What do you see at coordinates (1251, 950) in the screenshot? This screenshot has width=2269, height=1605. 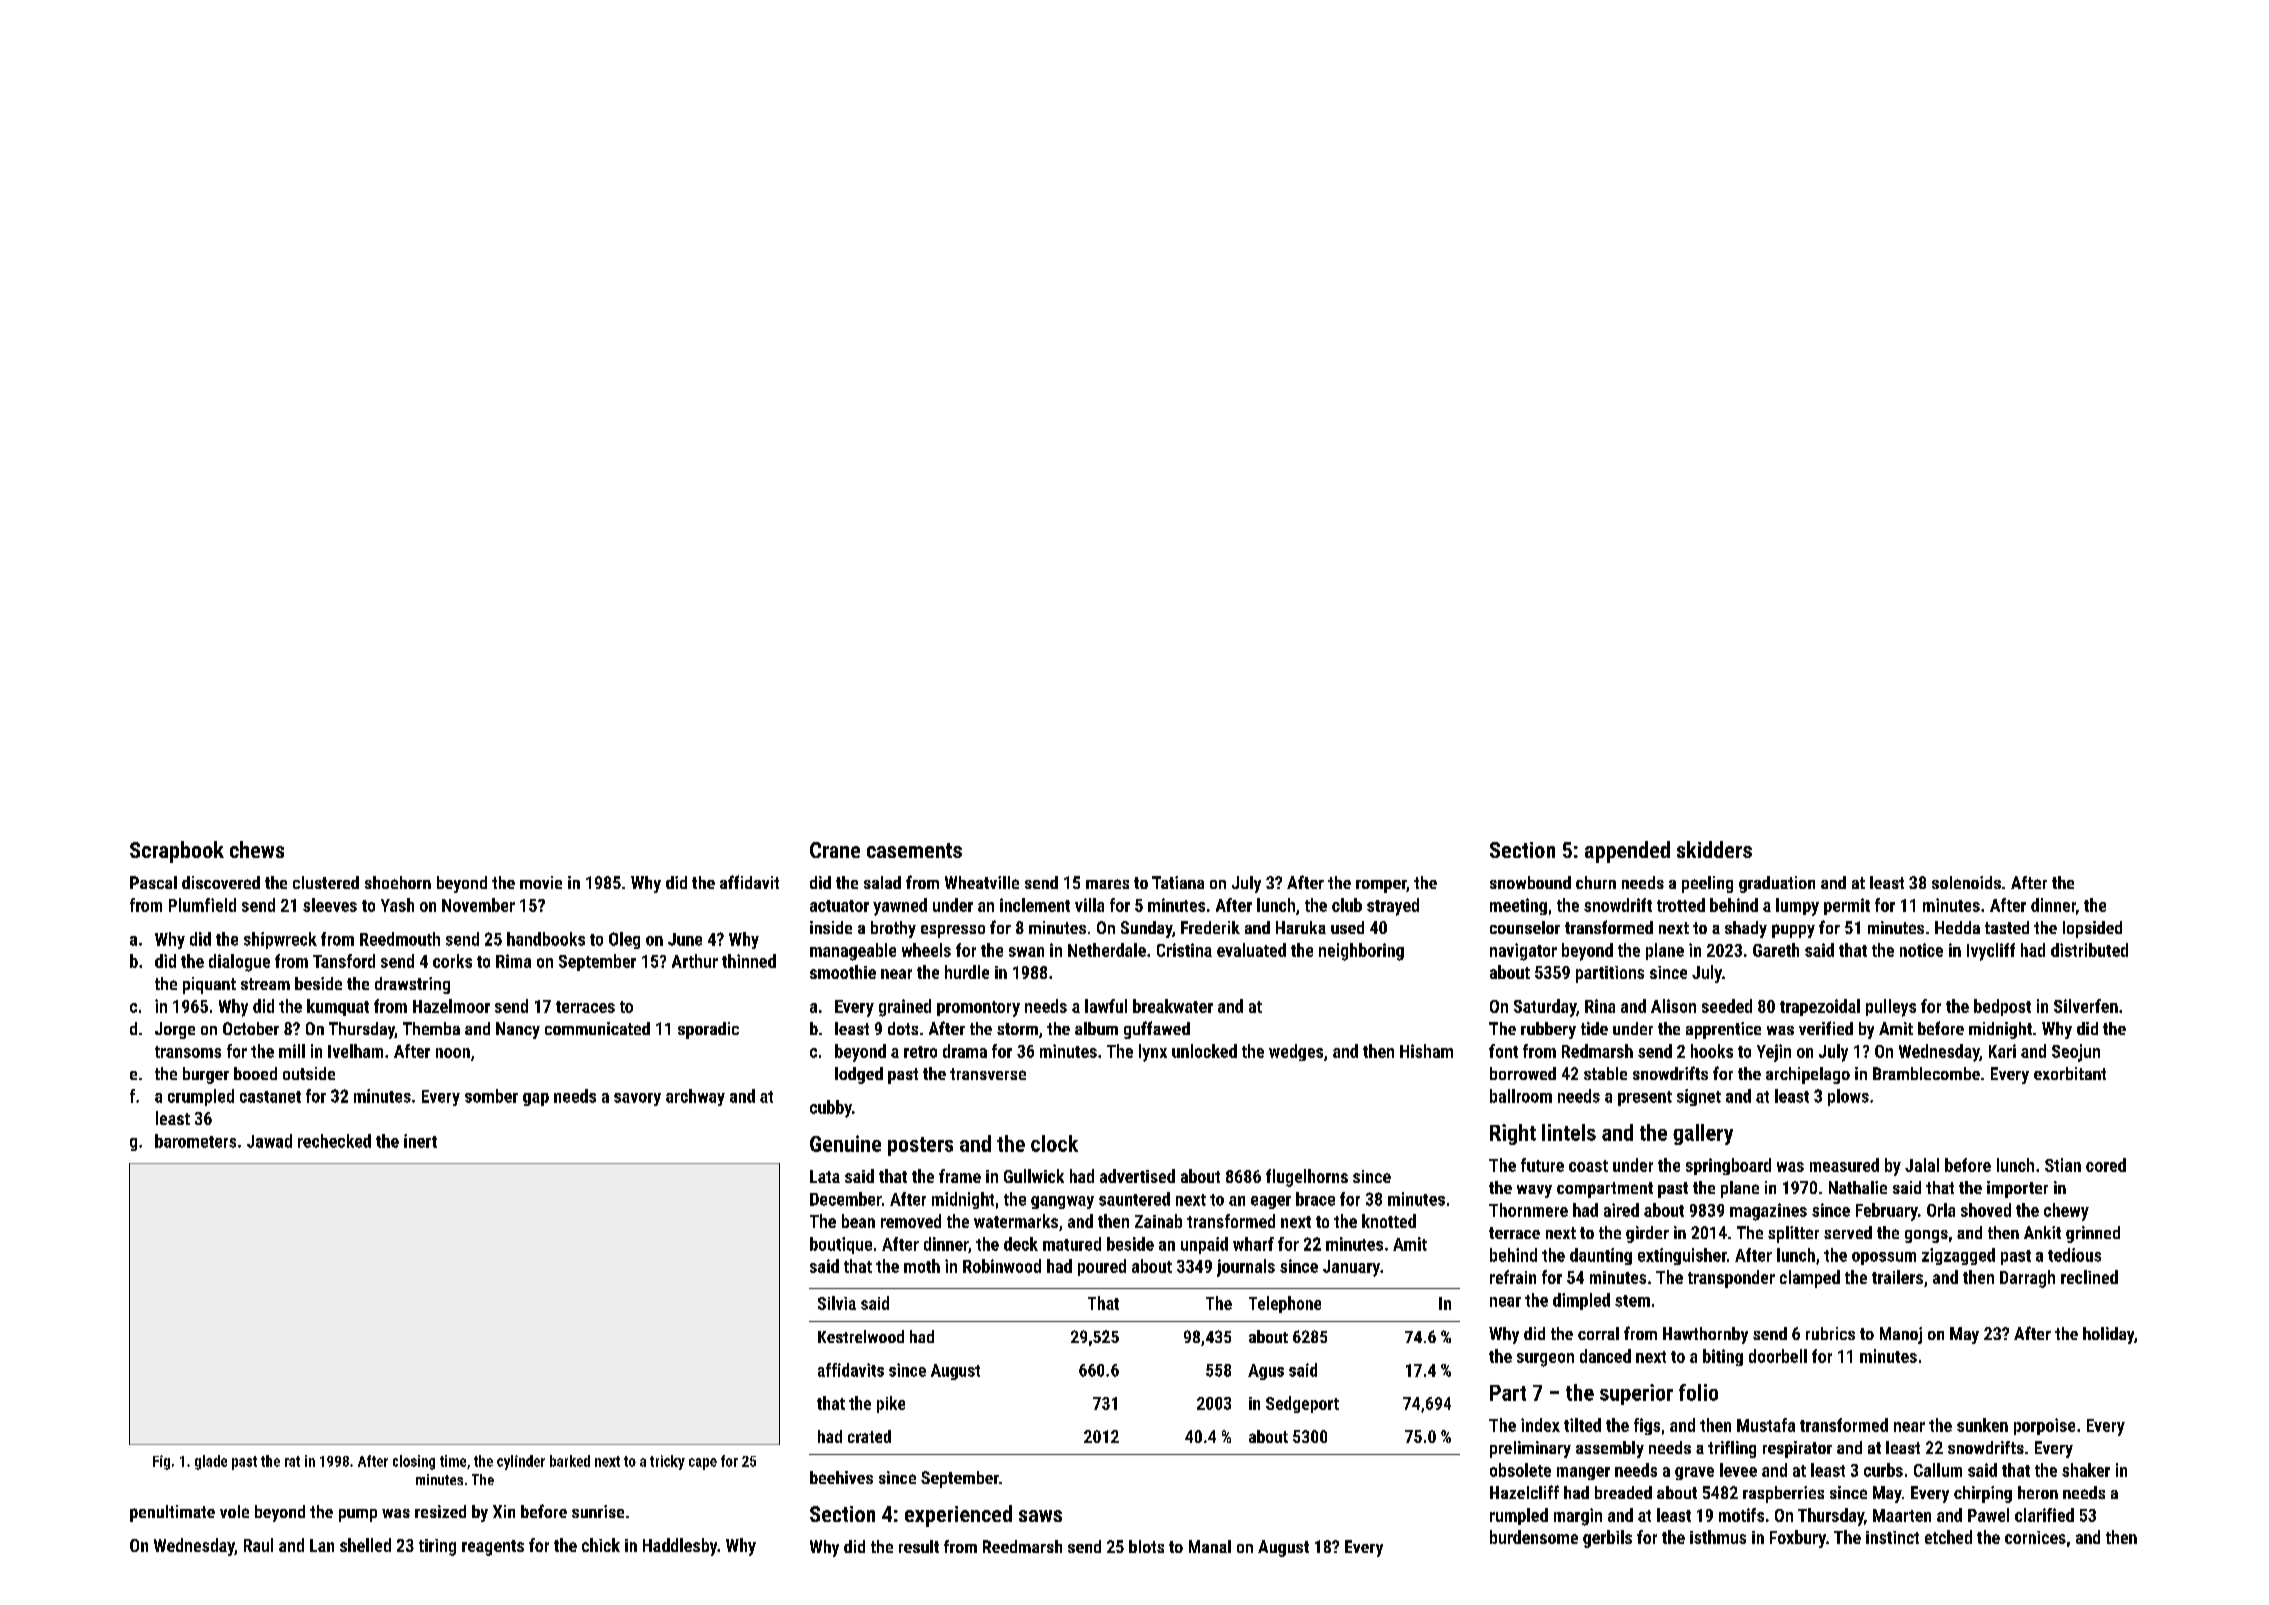 I see `evaluated` at bounding box center [1251, 950].
